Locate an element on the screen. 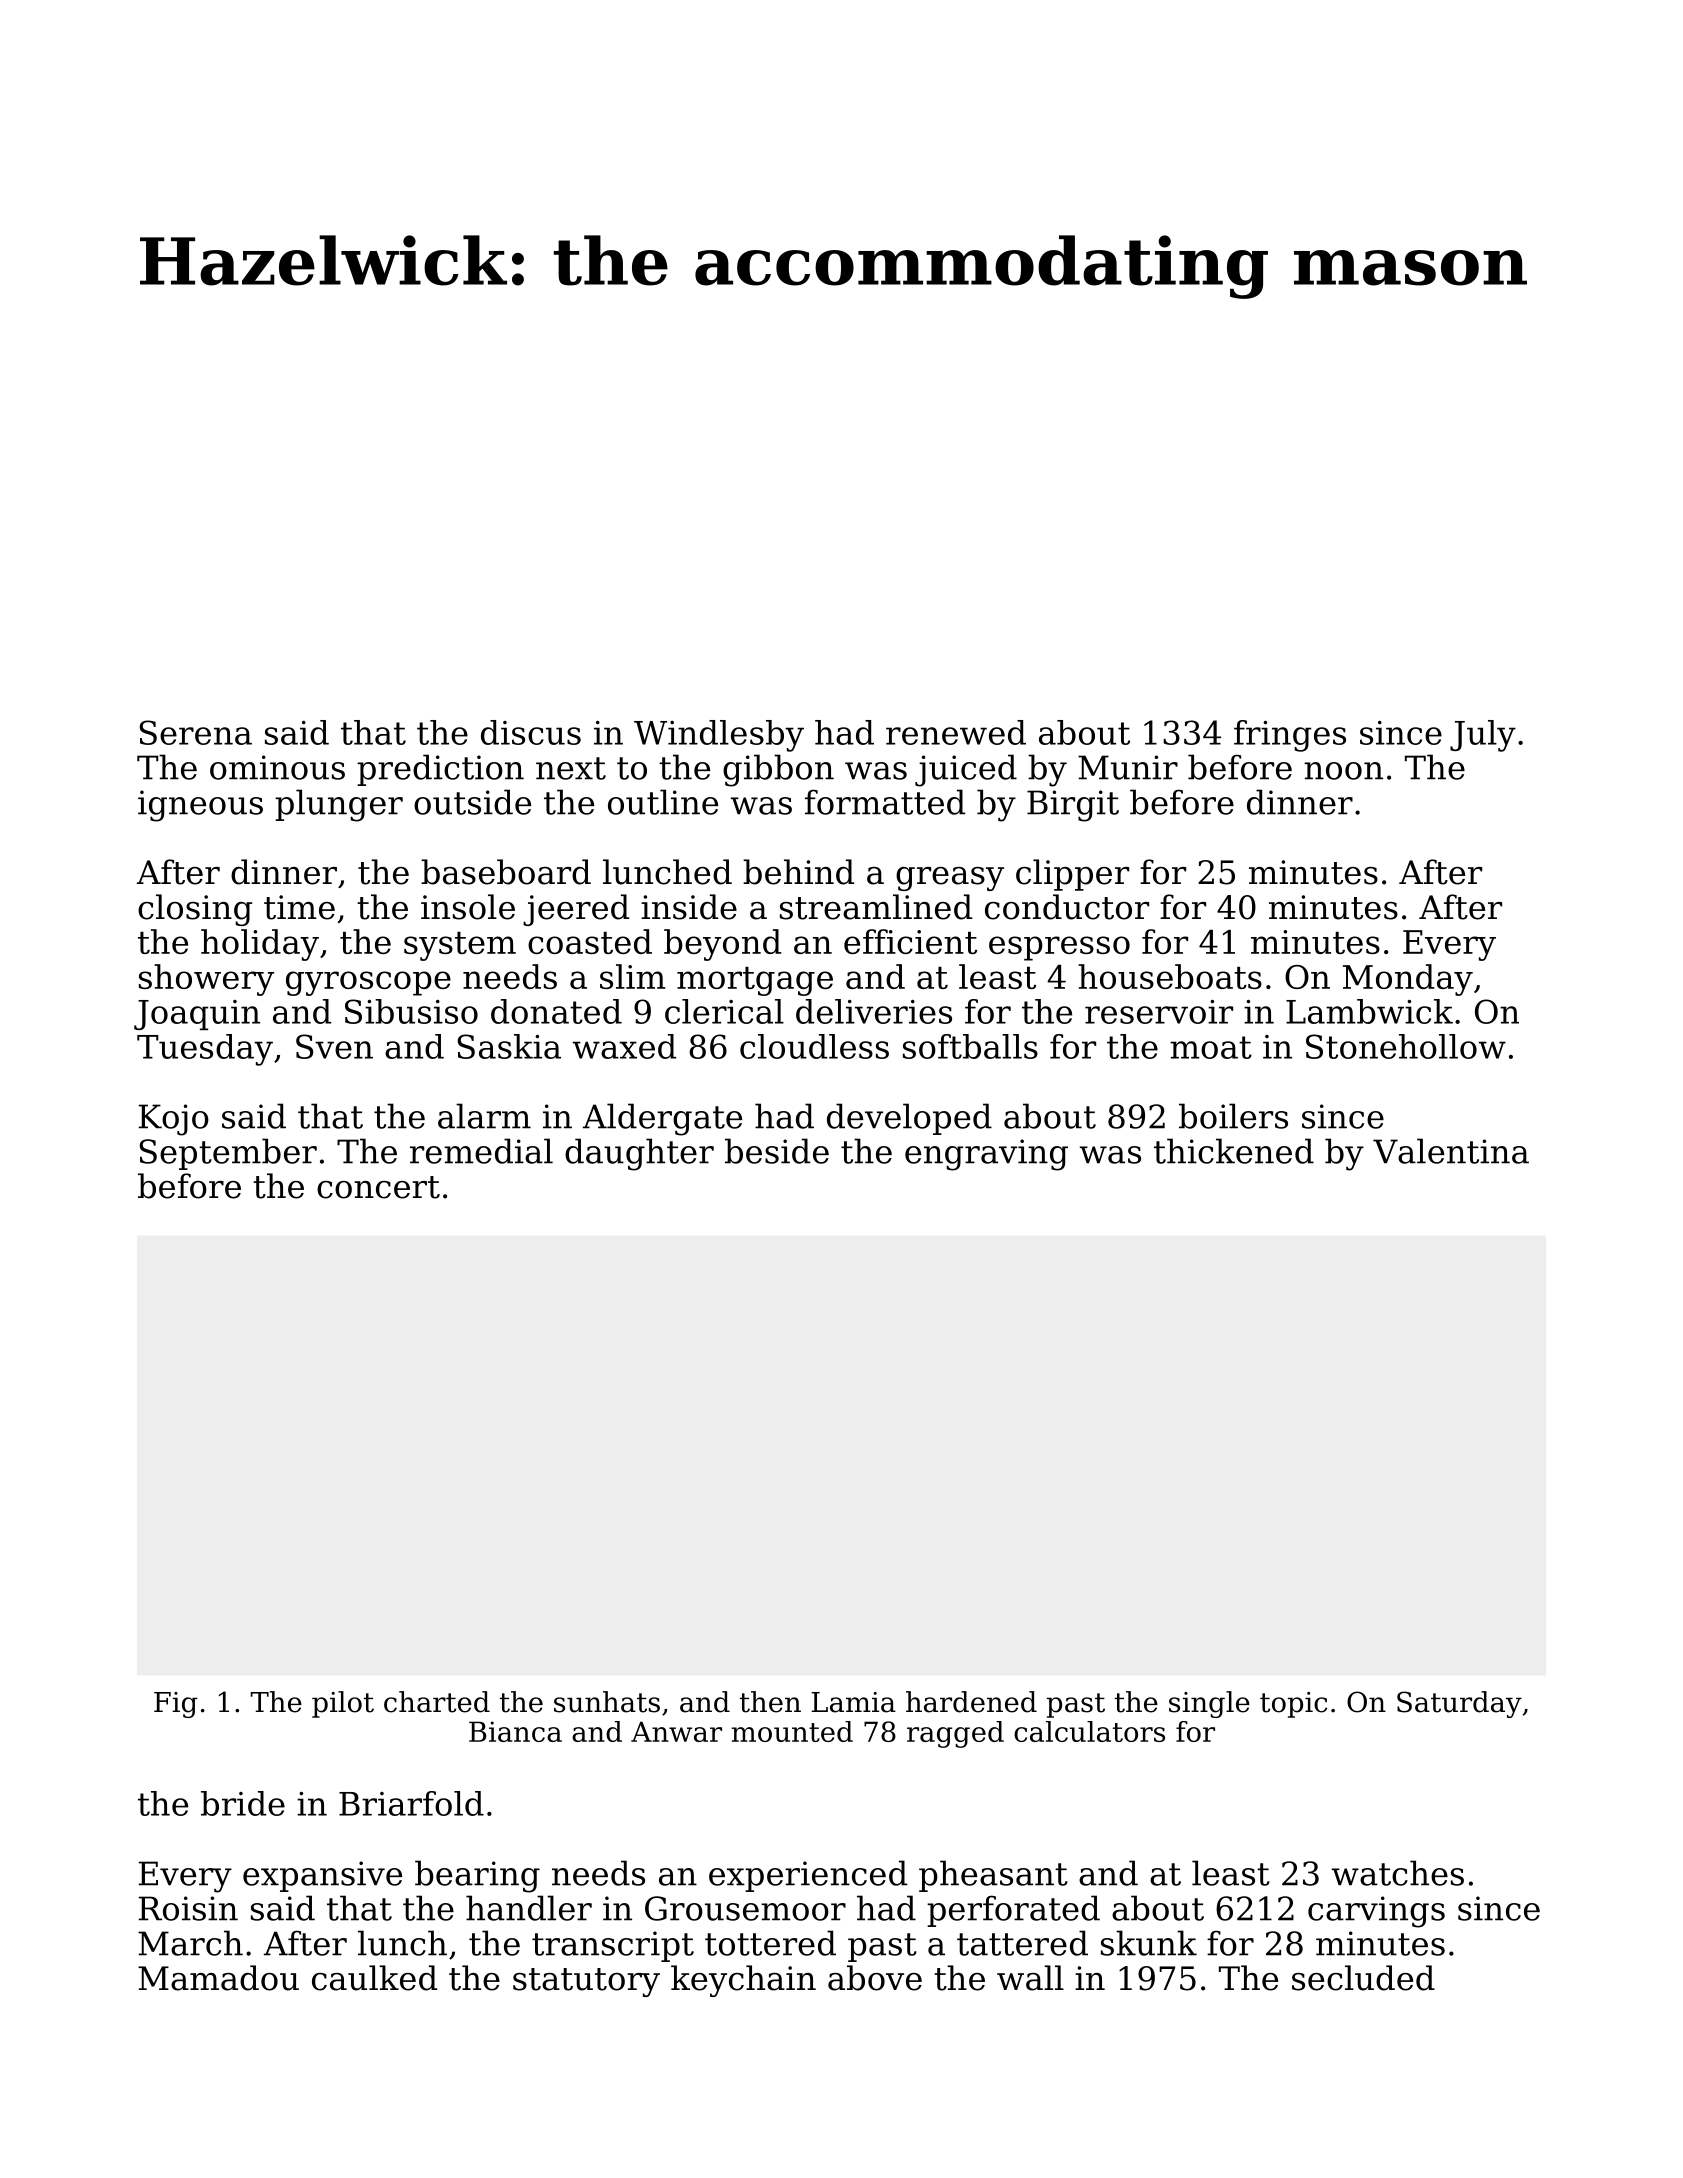 The image size is (1683, 2178). fringes is located at coordinates (1290, 736).
